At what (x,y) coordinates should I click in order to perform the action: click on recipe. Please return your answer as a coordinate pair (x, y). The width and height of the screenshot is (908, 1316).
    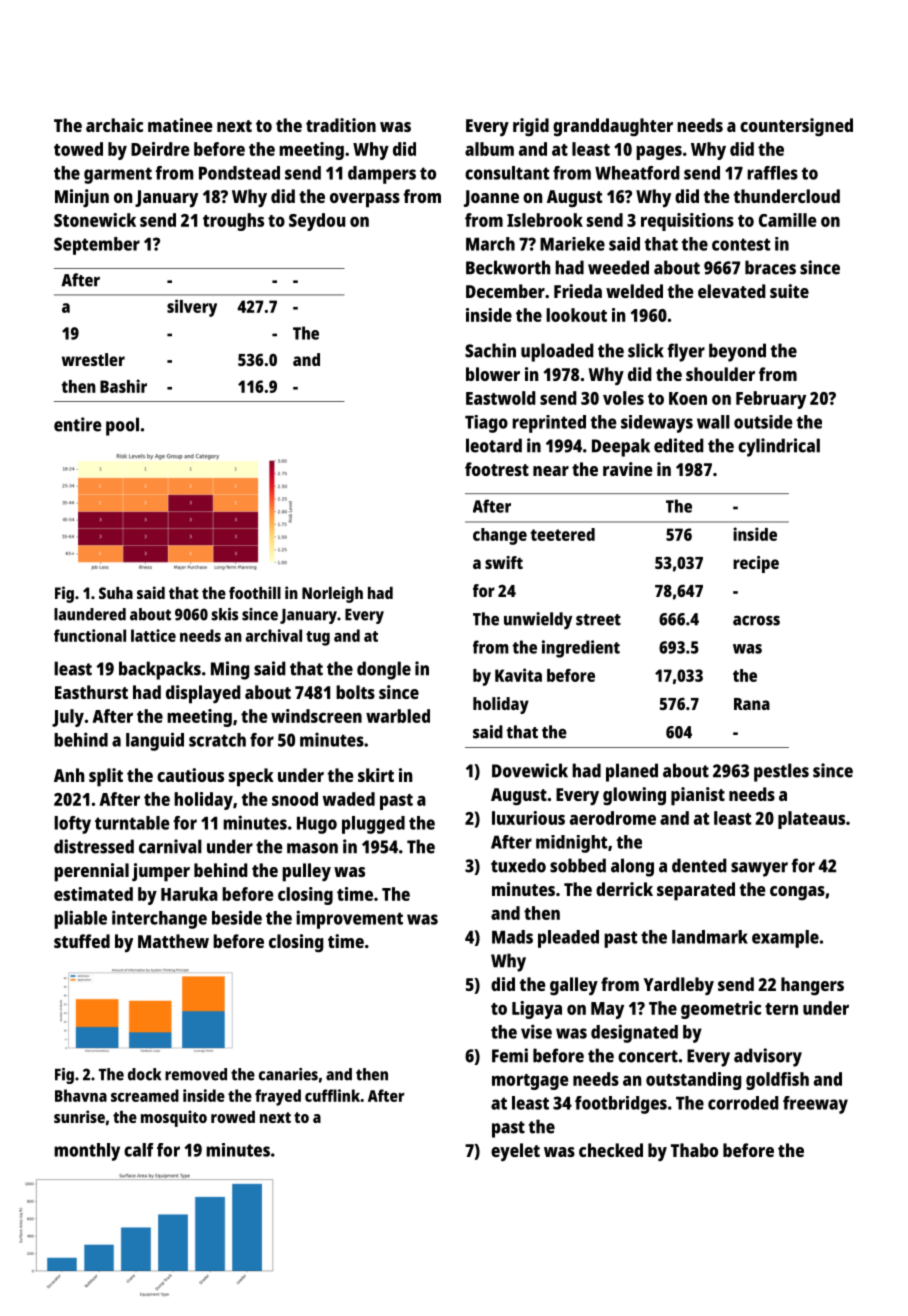
    Looking at the image, I should click on (756, 564).
